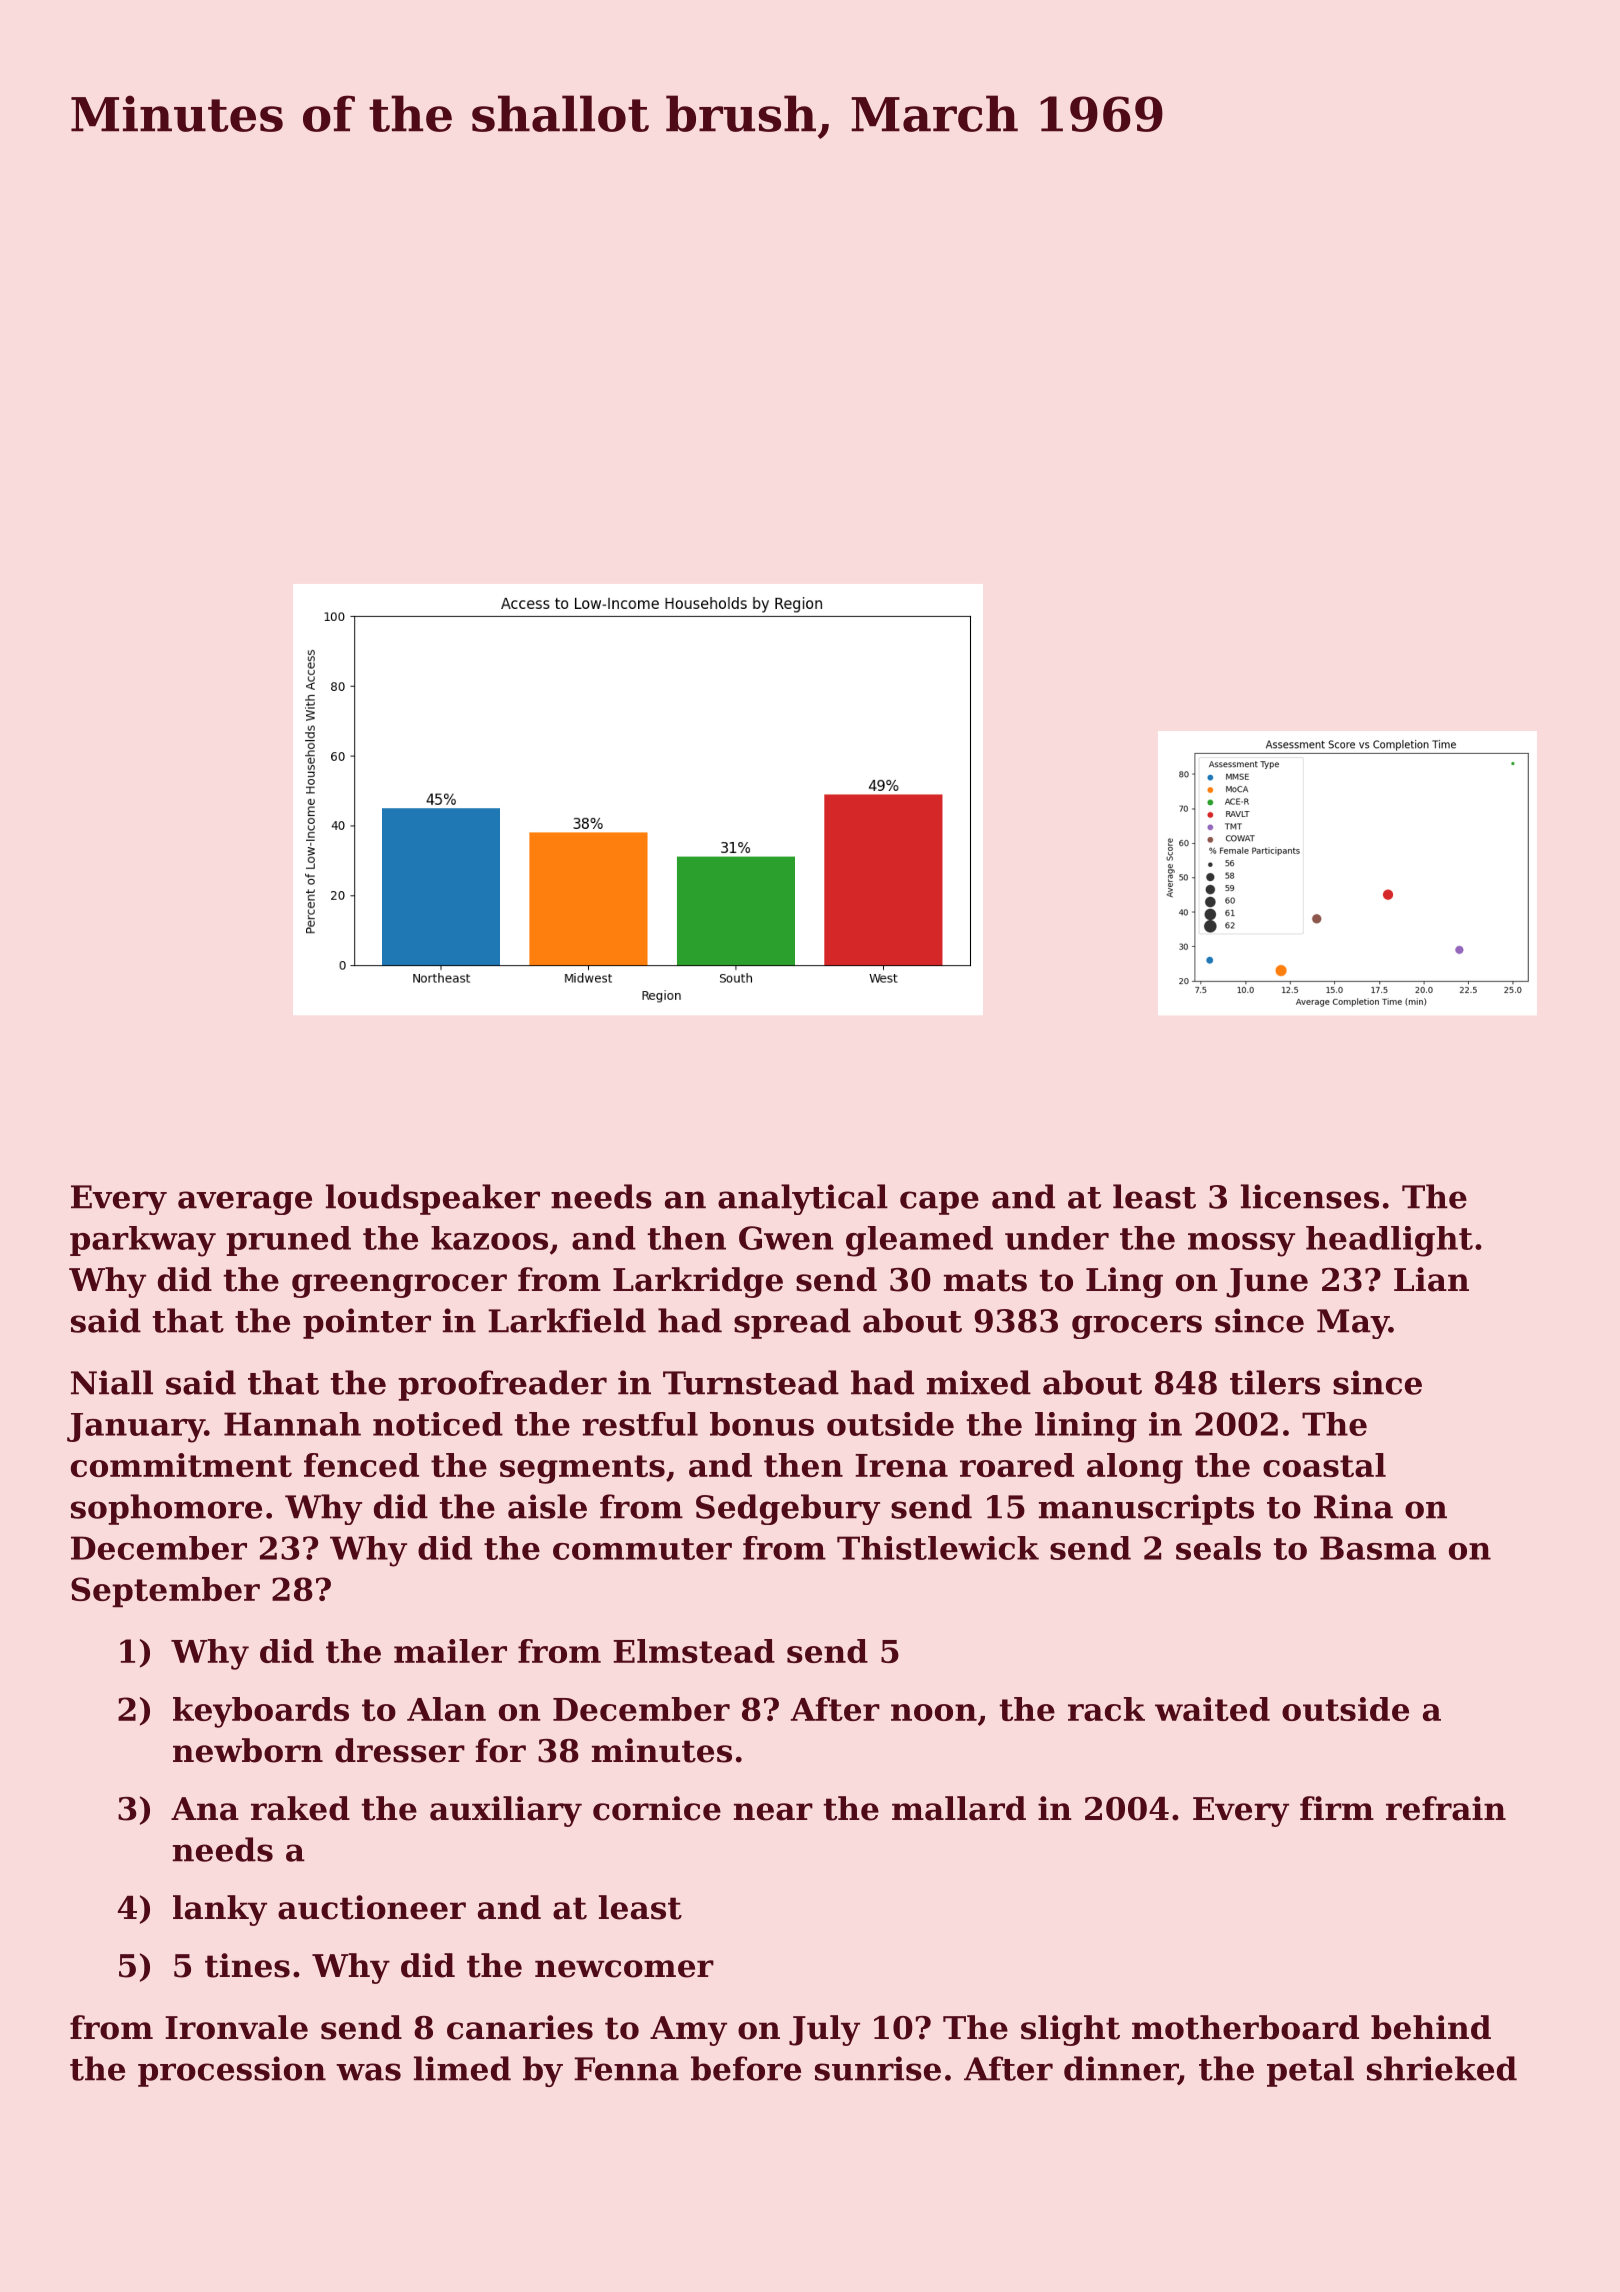 Image resolution: width=1620 pixels, height=2292 pixels. What do you see at coordinates (1310, 1196) in the document?
I see `licenses` at bounding box center [1310, 1196].
